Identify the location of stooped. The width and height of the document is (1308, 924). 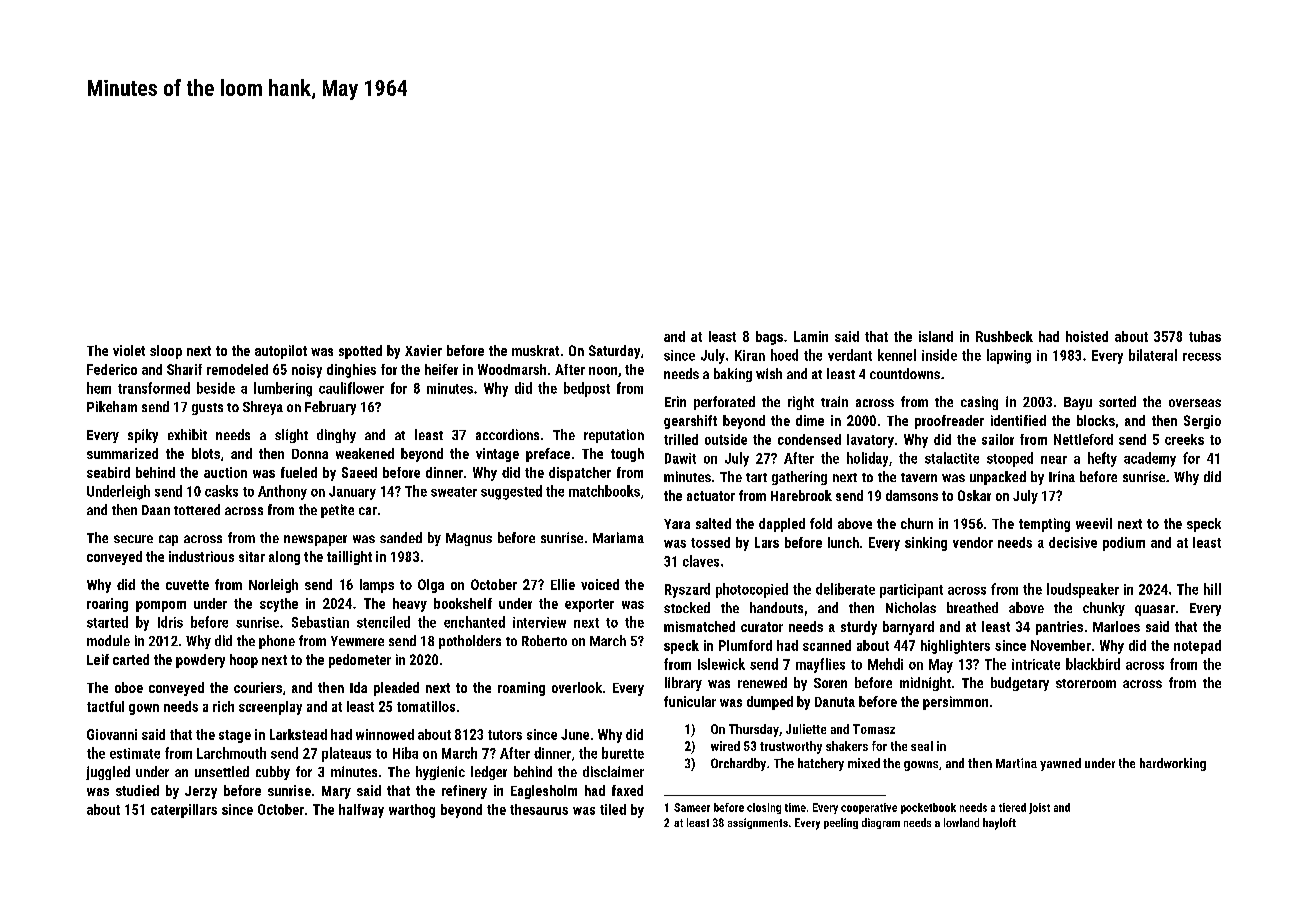
(1010, 459).
